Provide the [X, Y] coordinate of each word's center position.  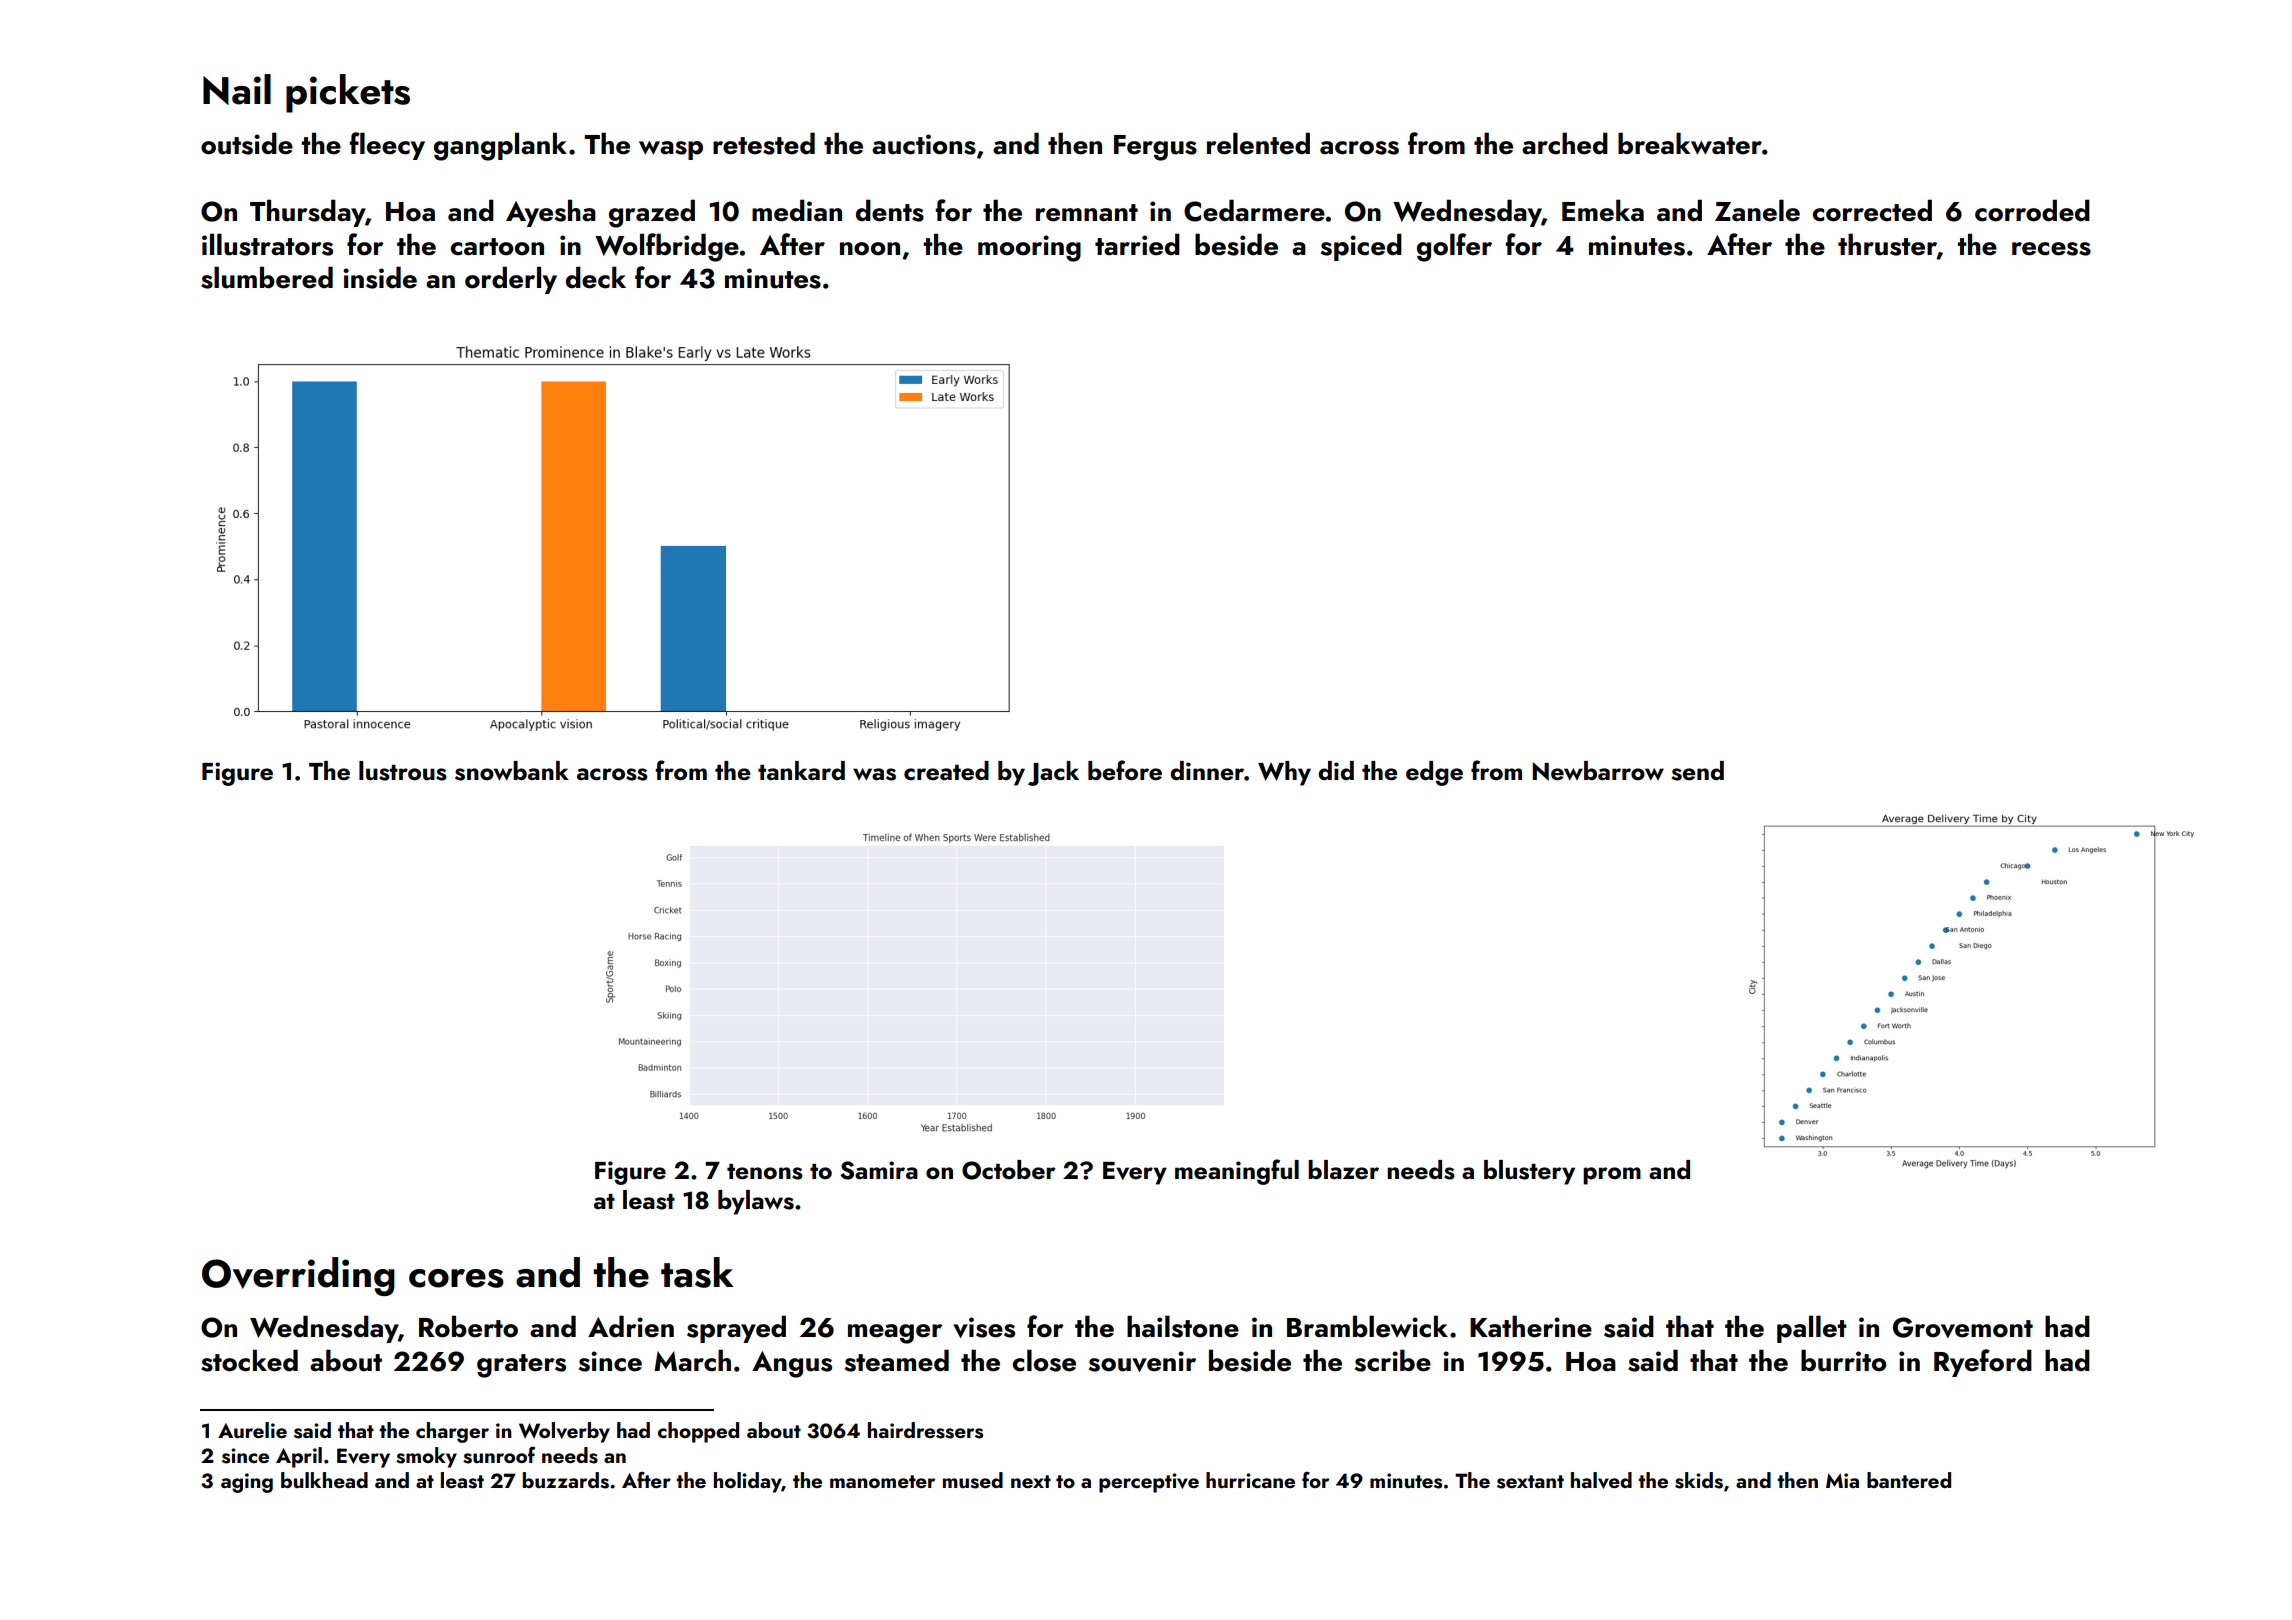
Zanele [1757, 210]
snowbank [512, 771]
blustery [1529, 1172]
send [1697, 771]
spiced [1361, 247]
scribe [1393, 1360]
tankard [801, 770]
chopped [698, 1432]
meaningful [1237, 1172]
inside [380, 277]
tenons [765, 1172]
